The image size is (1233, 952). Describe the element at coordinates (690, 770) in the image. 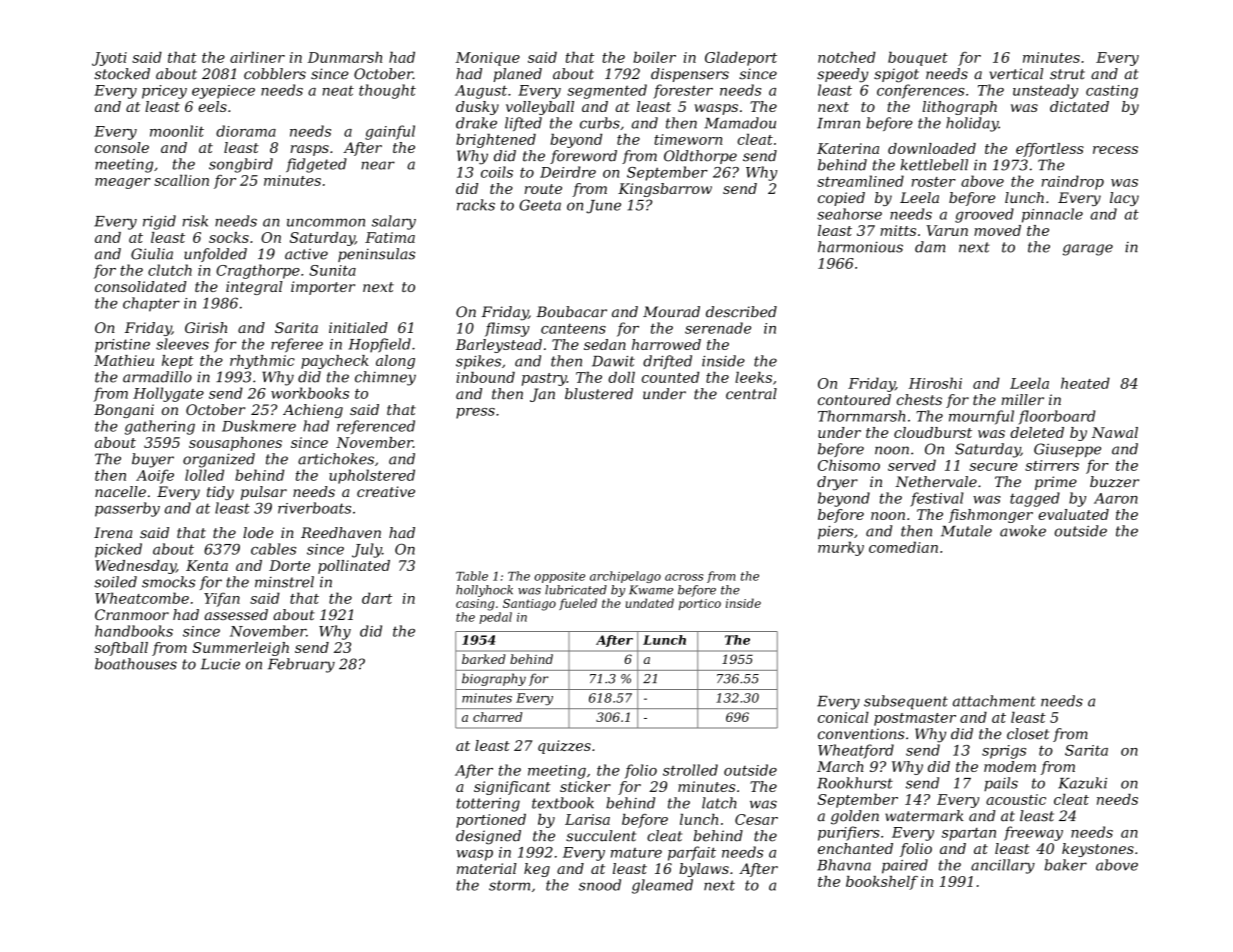

I see `strolled` at that location.
